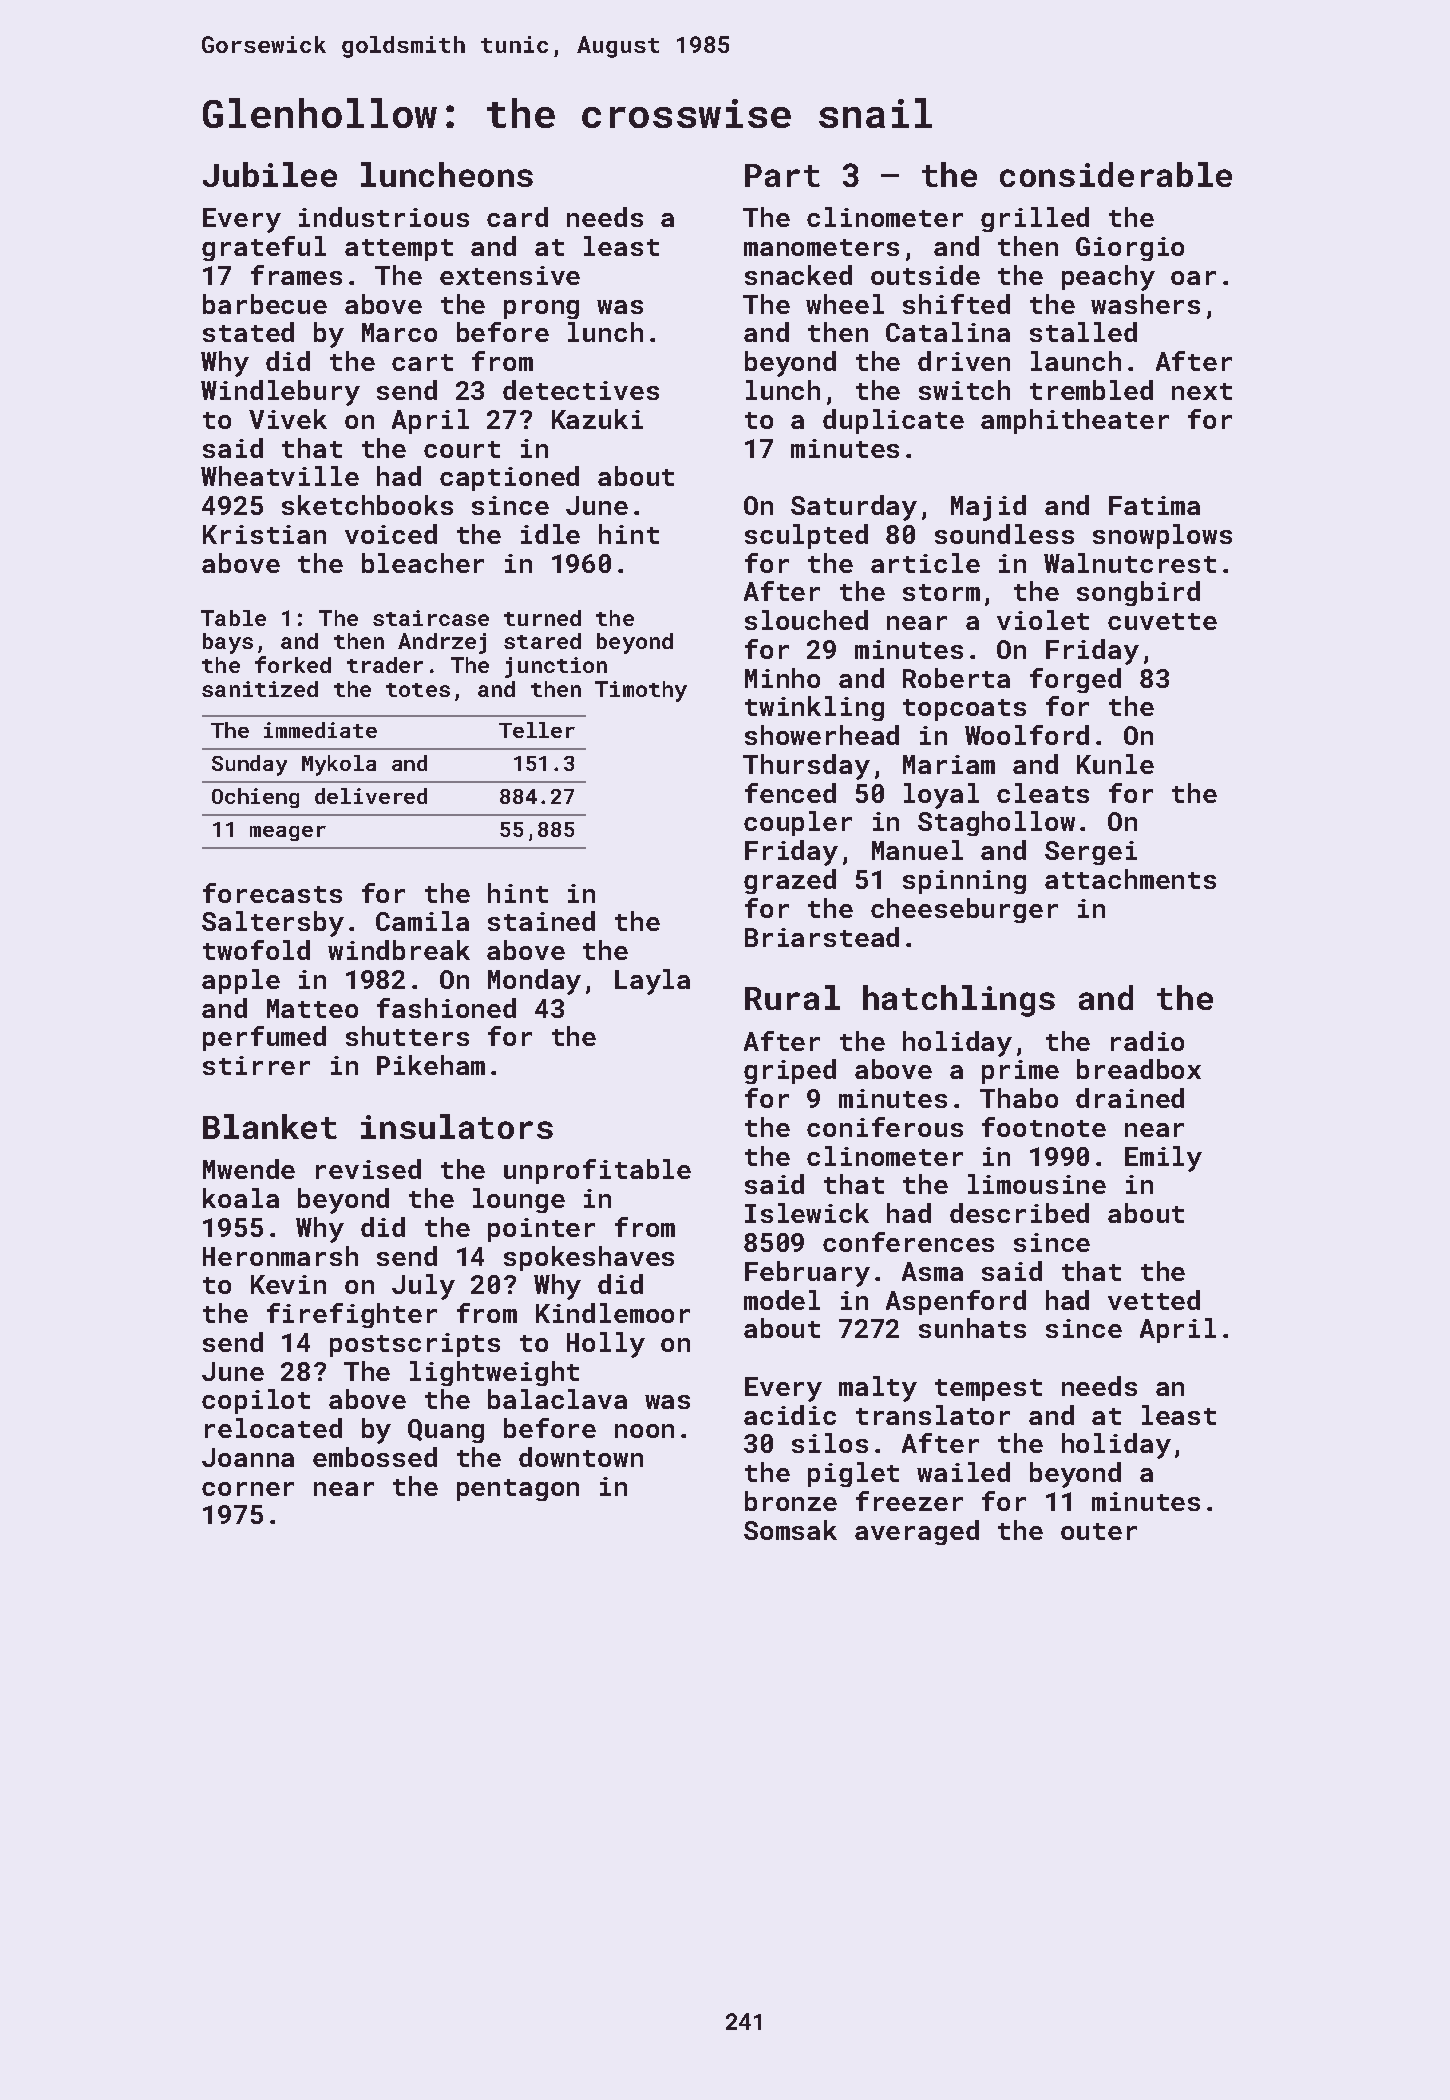 This screenshot has height=2100, width=1450. What do you see at coordinates (270, 1126) in the screenshot?
I see `Blanket` at bounding box center [270, 1126].
